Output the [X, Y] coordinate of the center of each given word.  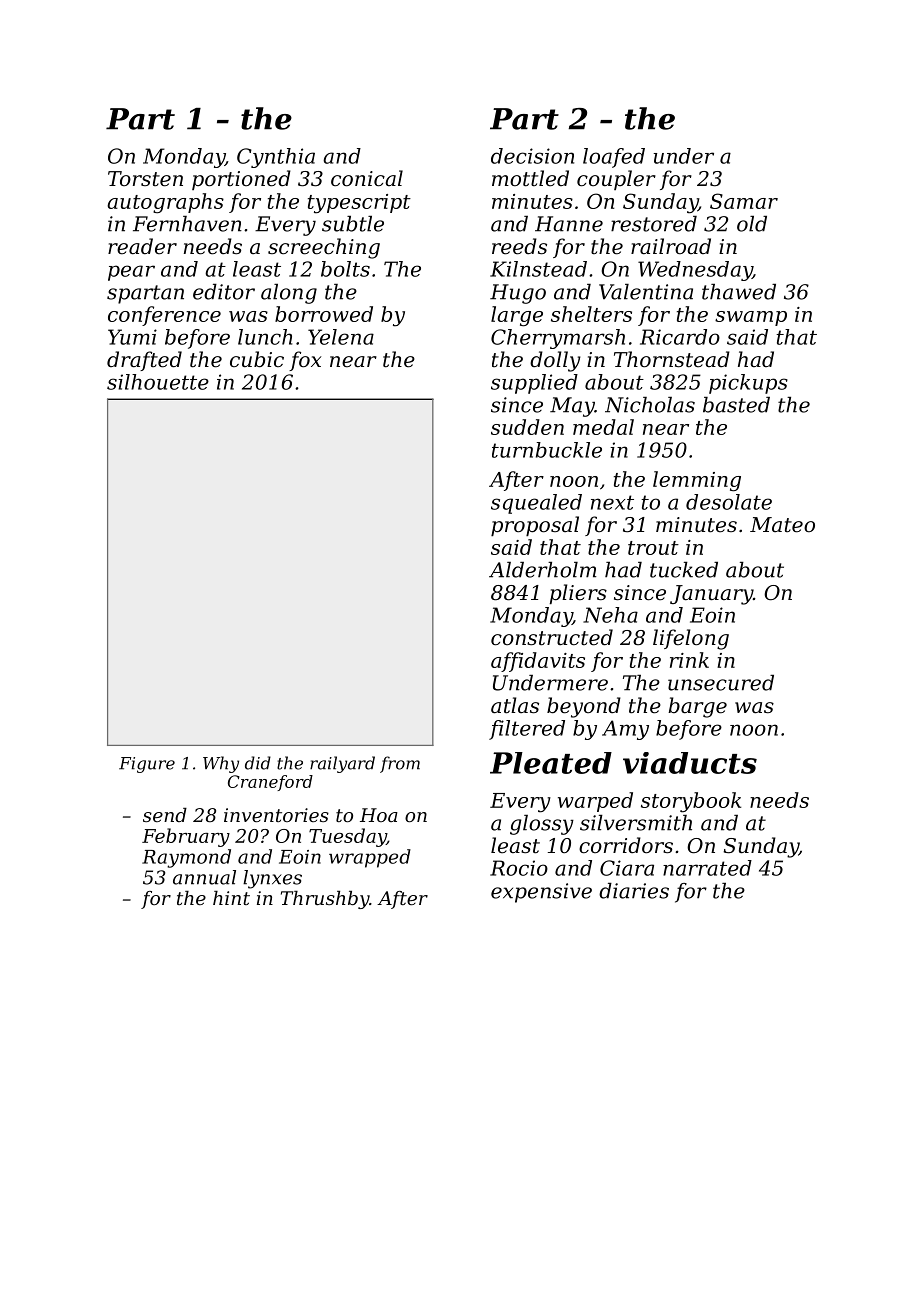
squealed [536, 504]
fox [305, 361]
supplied [534, 384]
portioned [241, 180]
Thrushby [325, 900]
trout [653, 548]
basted [736, 405]
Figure [147, 765]
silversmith [636, 823]
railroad [671, 246]
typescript [359, 204]
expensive [541, 893]
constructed [552, 637]
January [711, 595]
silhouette [158, 382]
